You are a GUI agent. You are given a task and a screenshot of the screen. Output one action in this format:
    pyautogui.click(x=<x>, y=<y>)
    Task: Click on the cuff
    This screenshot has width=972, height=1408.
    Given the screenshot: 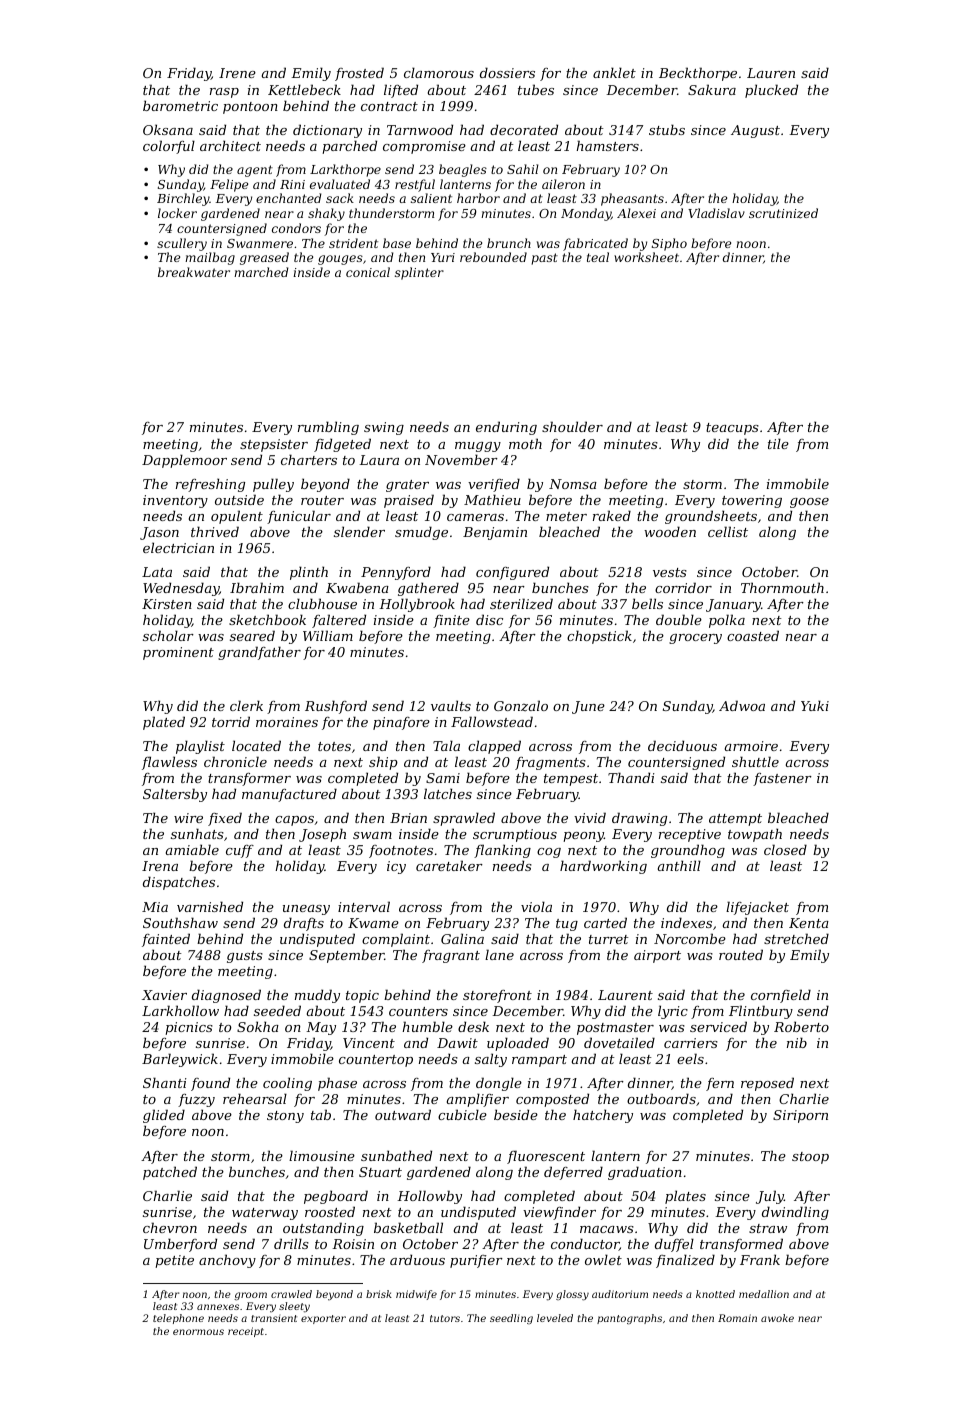 What is the action you would take?
    pyautogui.click(x=240, y=851)
